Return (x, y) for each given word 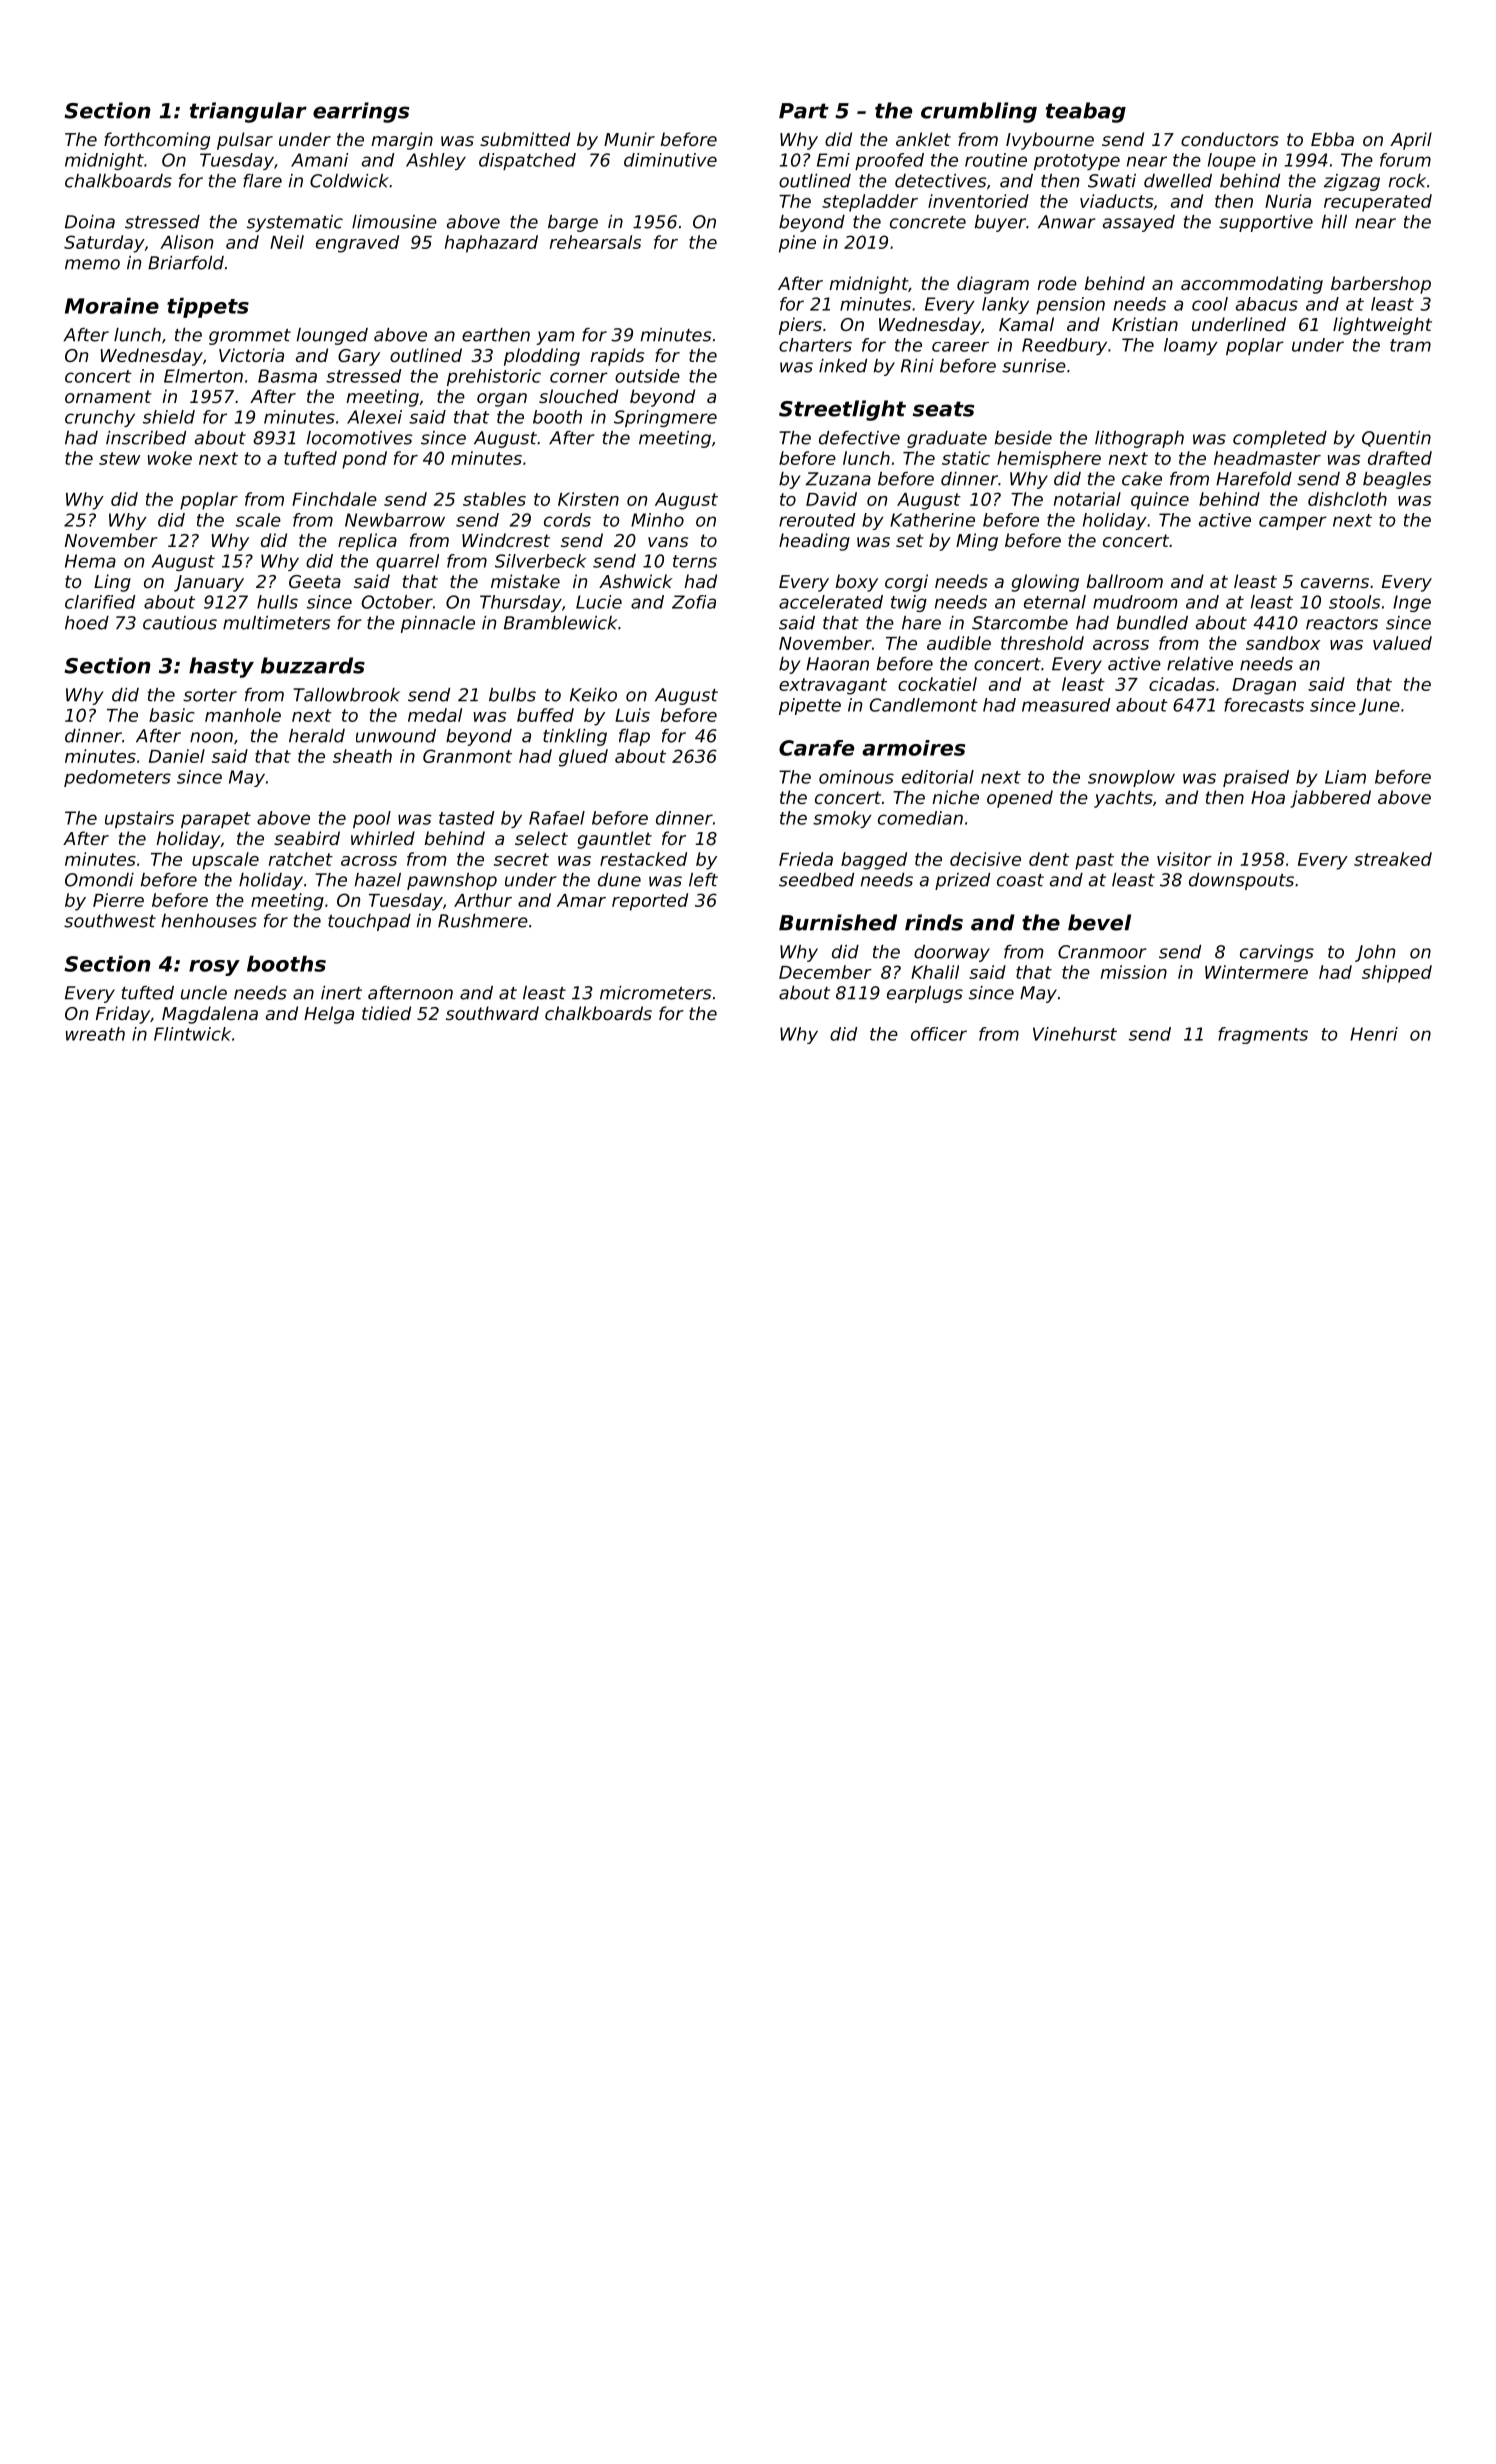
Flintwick (192, 1034)
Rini (917, 366)
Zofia (694, 602)
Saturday (104, 244)
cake (1142, 479)
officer (939, 1034)
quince (1160, 501)
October (397, 602)
